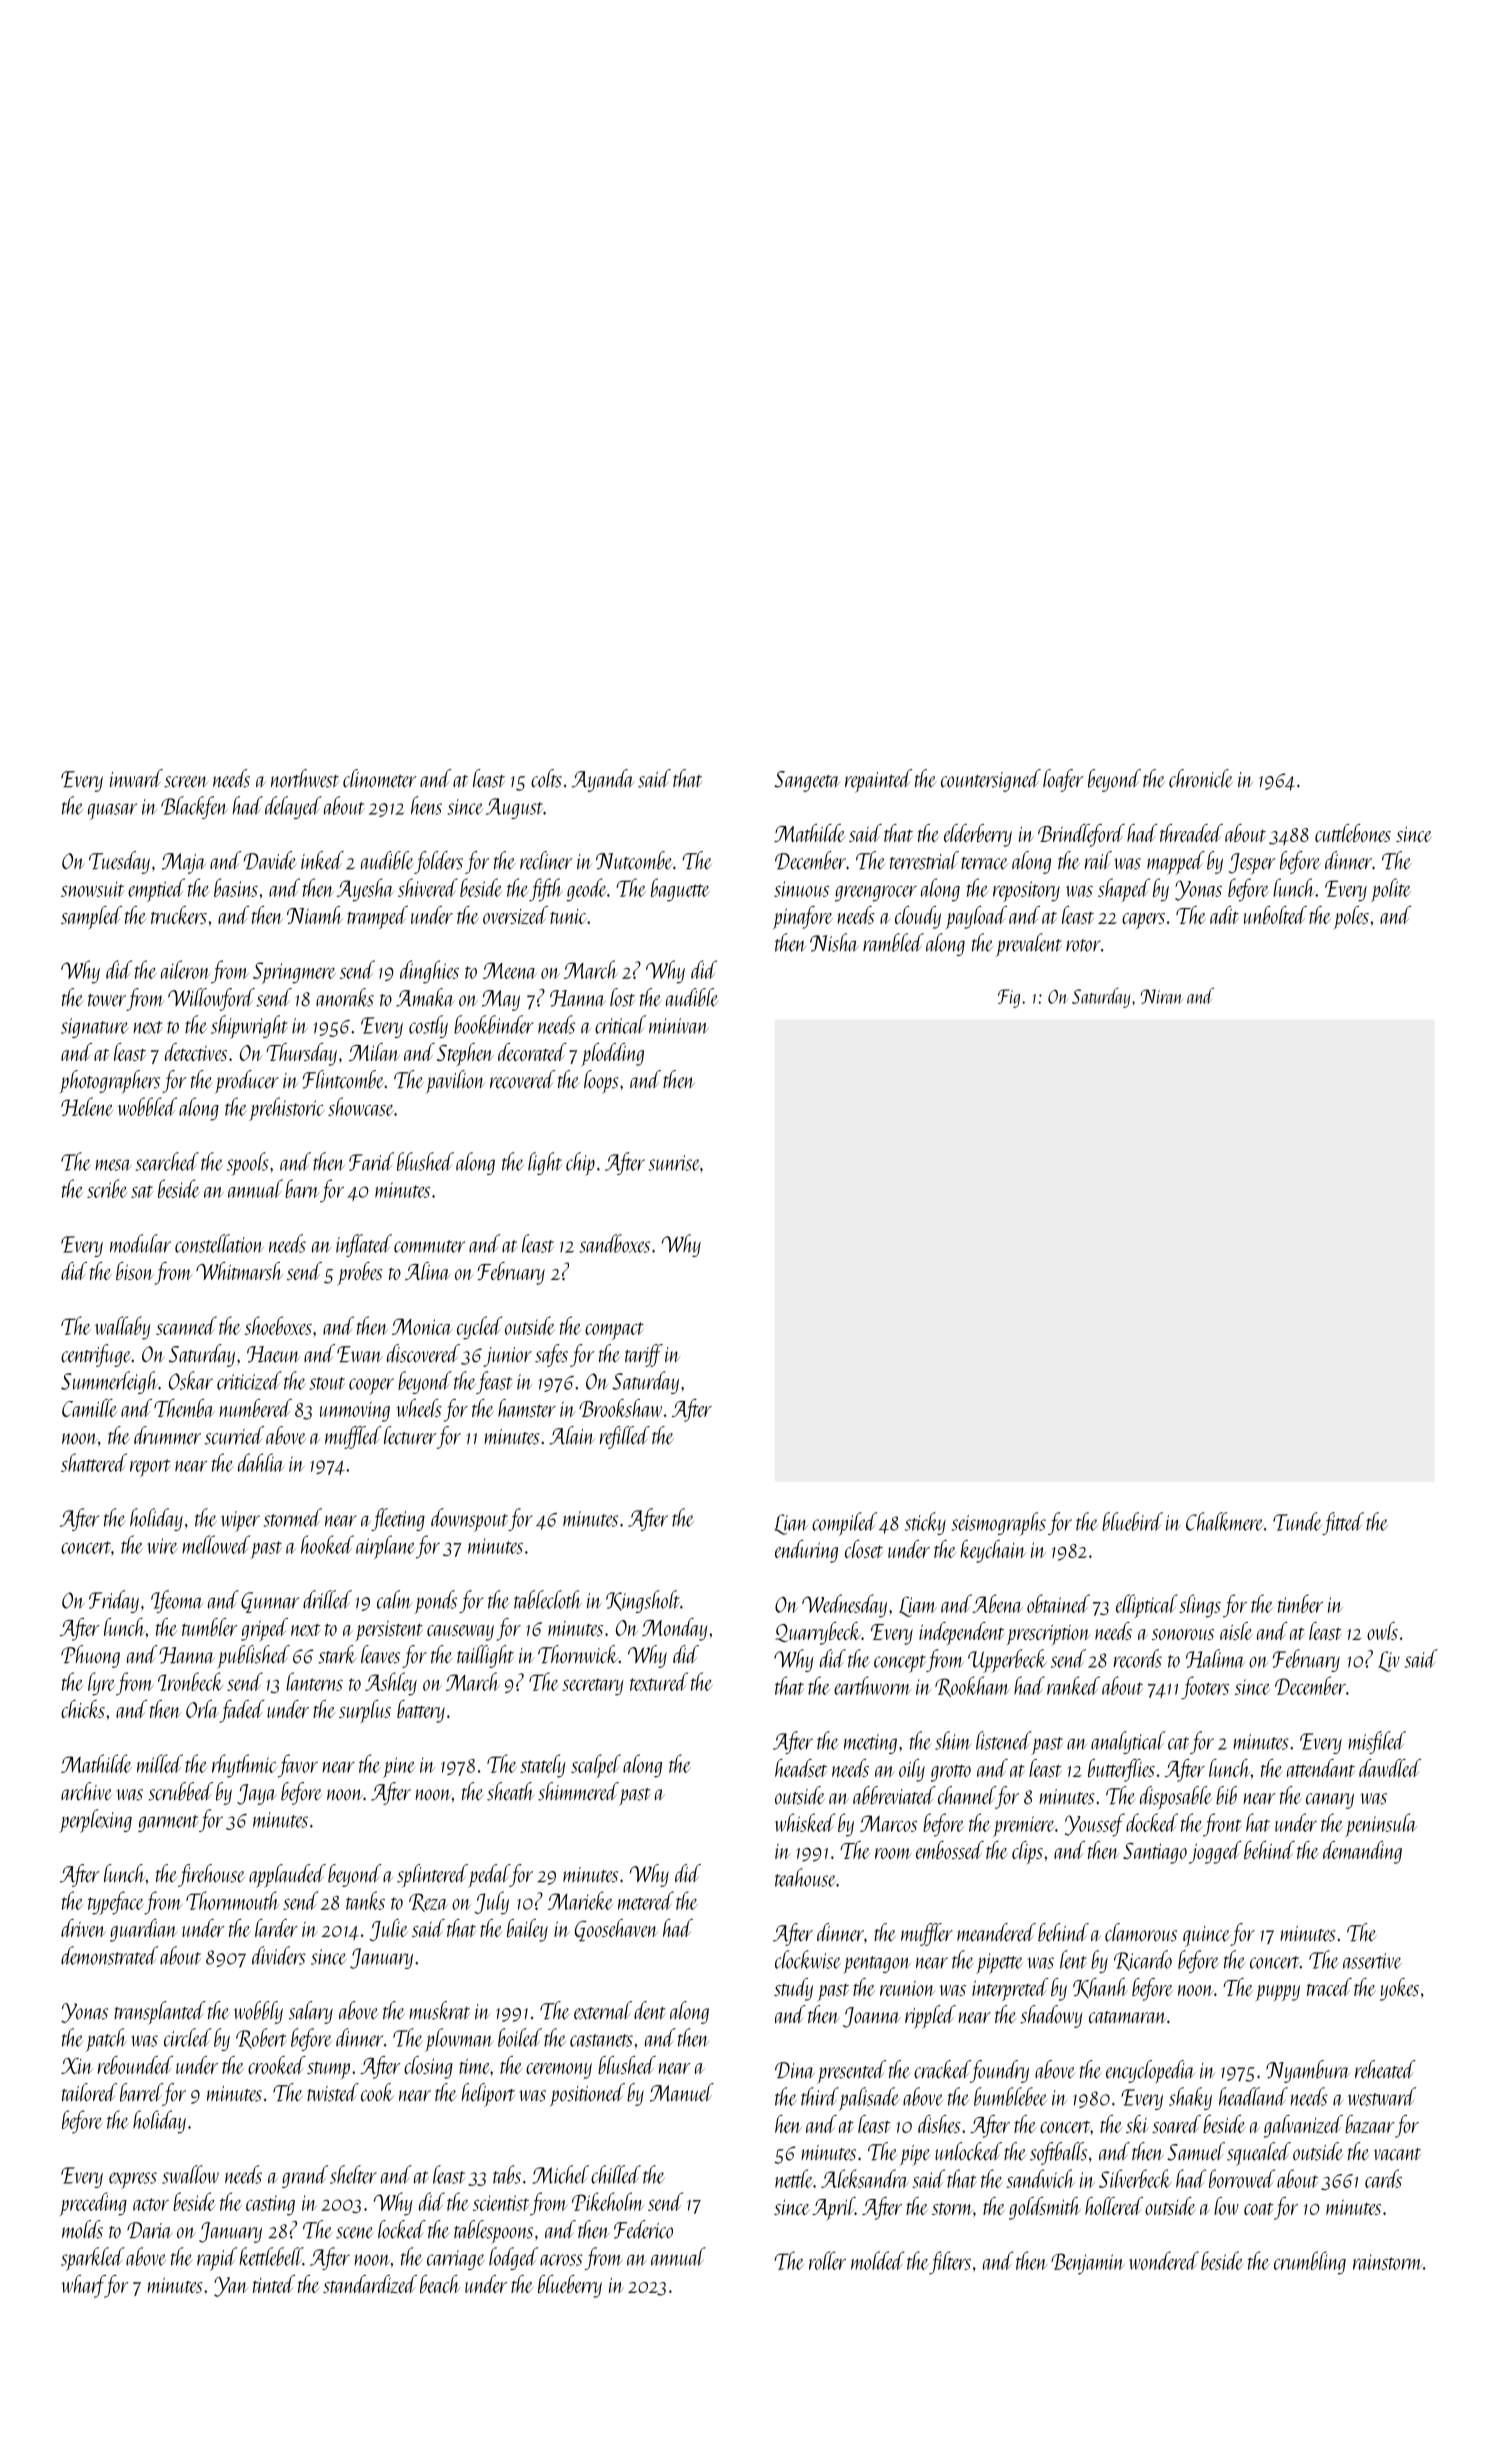 The image size is (1496, 2464). What do you see at coordinates (878, 781) in the screenshot?
I see `repainted` at bounding box center [878, 781].
